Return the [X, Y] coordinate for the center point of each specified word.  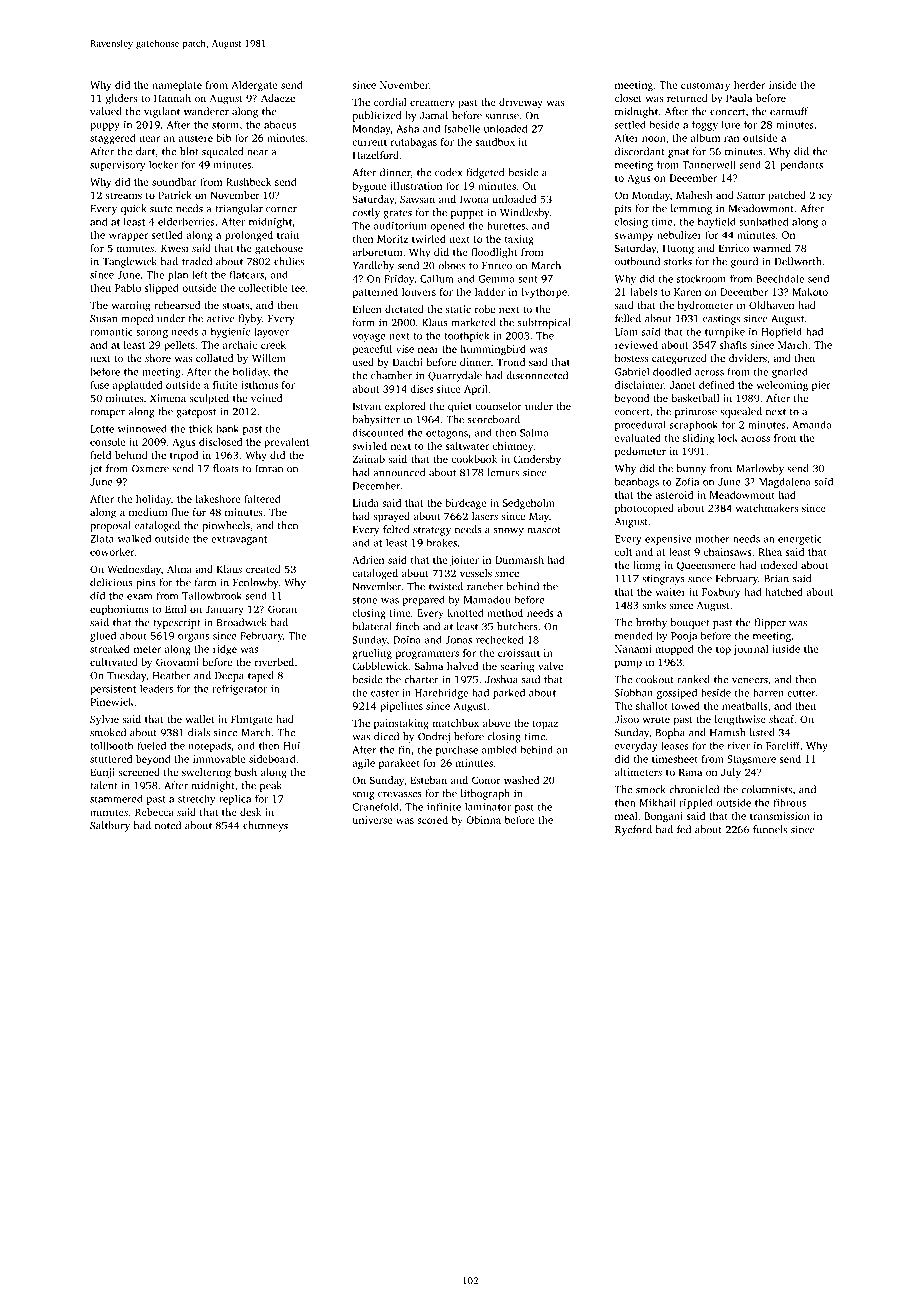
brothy [651, 623]
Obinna [483, 820]
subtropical [544, 323]
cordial [390, 102]
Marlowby [760, 469]
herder [749, 85]
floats [226, 468]
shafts [733, 345]
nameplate [177, 86]
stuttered [111, 759]
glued [103, 636]
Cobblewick [380, 666]
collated [214, 358]
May [539, 517]
